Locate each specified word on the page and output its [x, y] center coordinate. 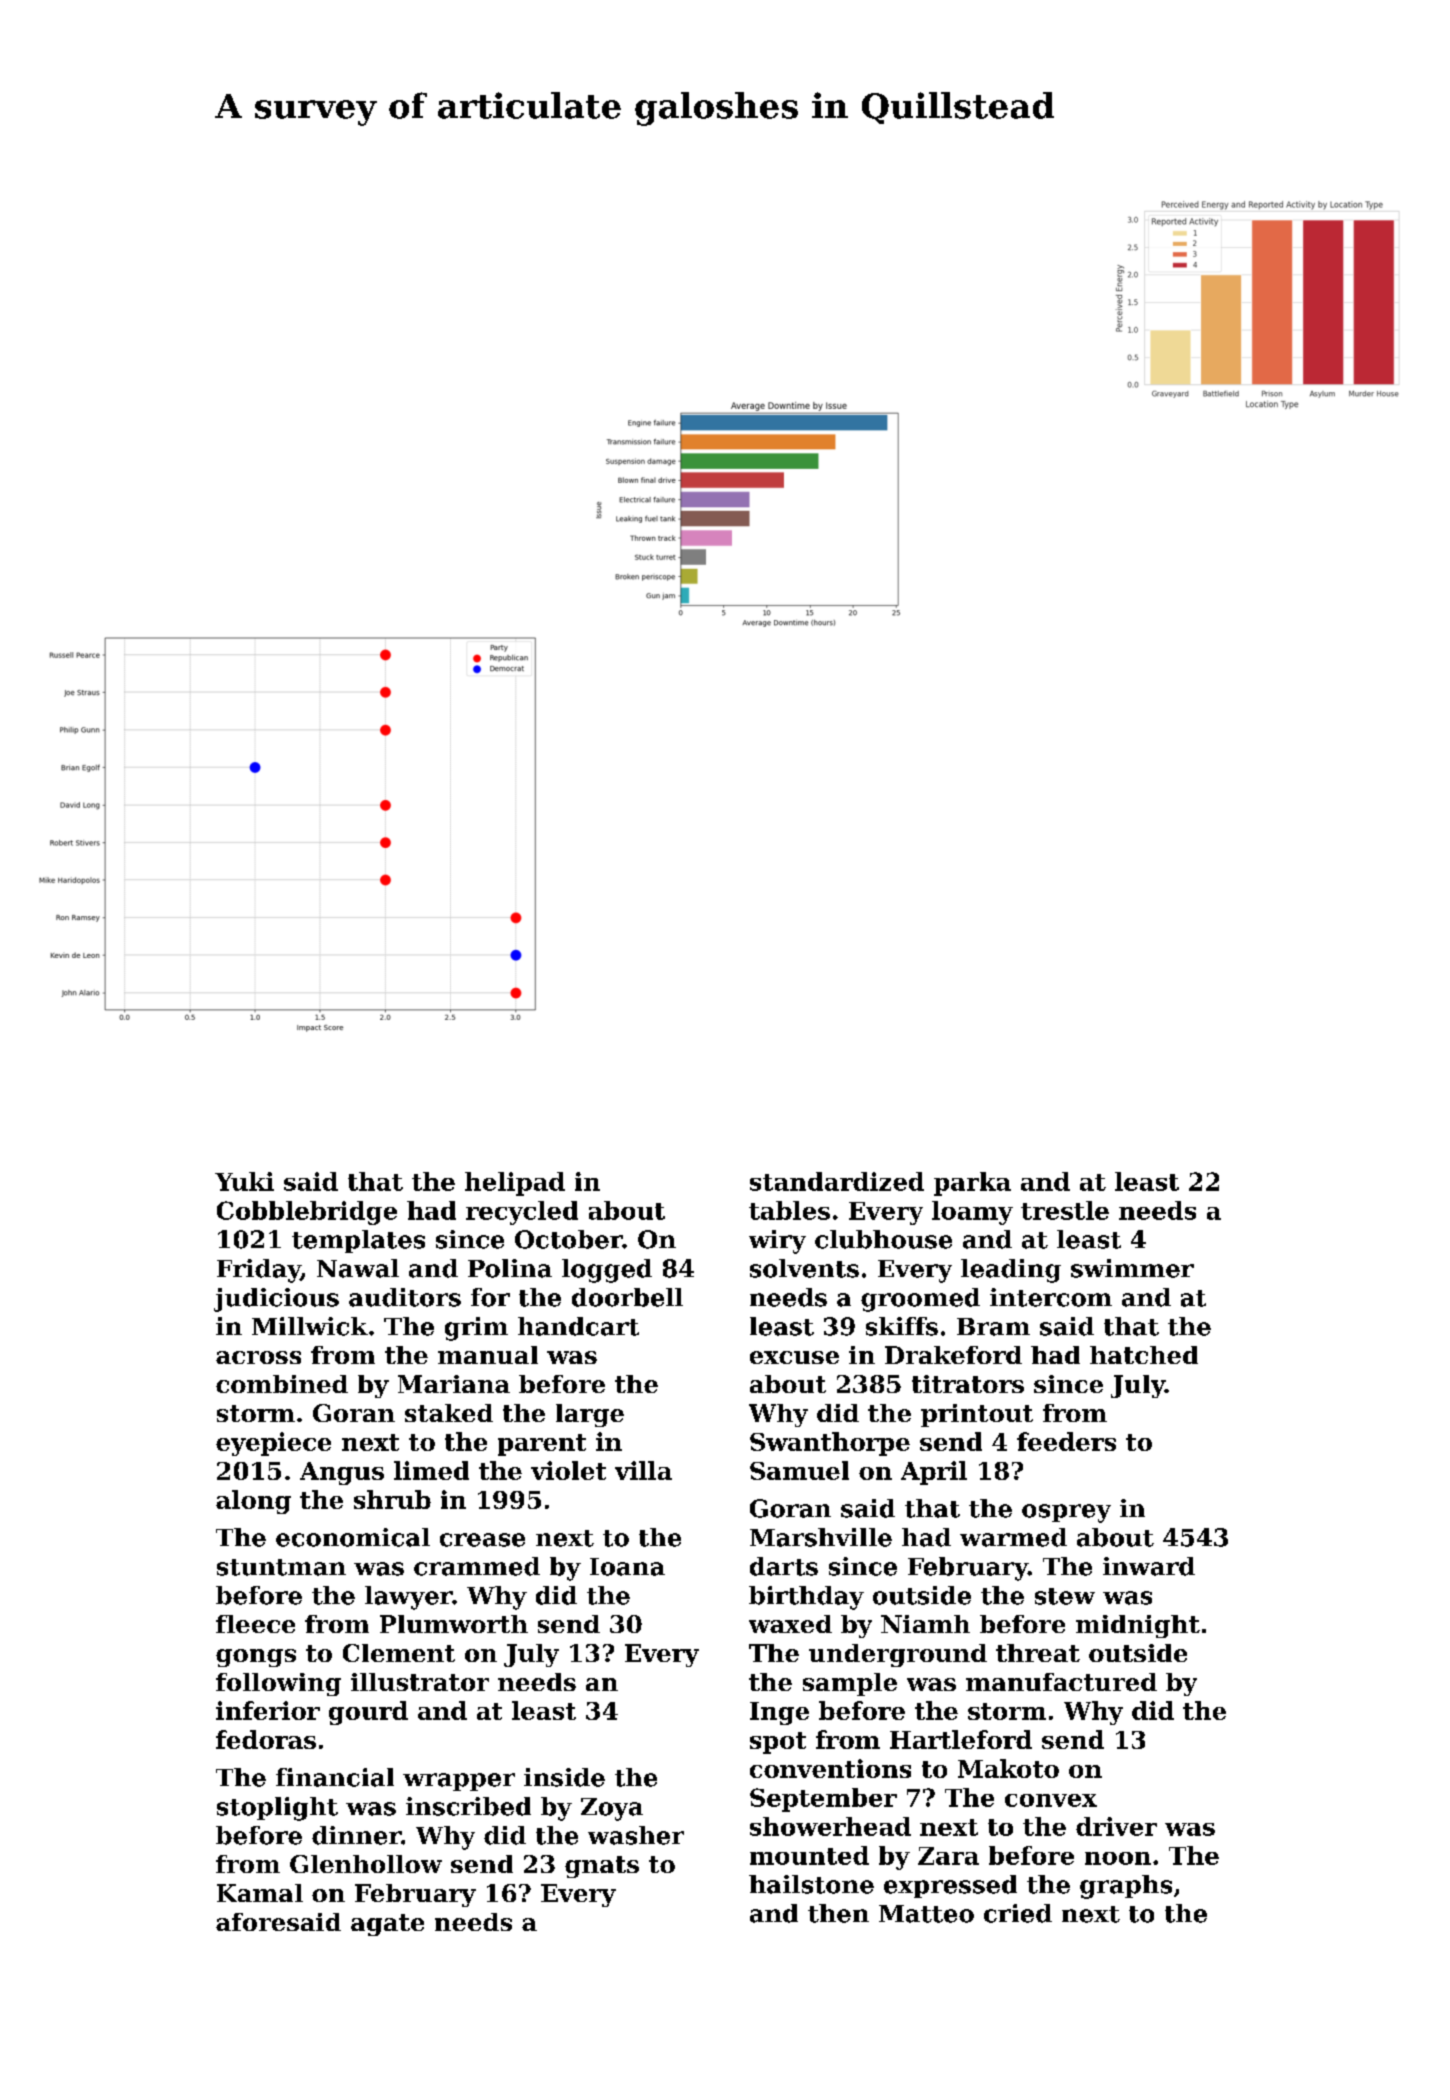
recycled [522, 1213]
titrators [968, 1384]
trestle [1065, 1210]
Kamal [260, 1893]
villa [643, 1470]
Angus [342, 1473]
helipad [515, 1184]
